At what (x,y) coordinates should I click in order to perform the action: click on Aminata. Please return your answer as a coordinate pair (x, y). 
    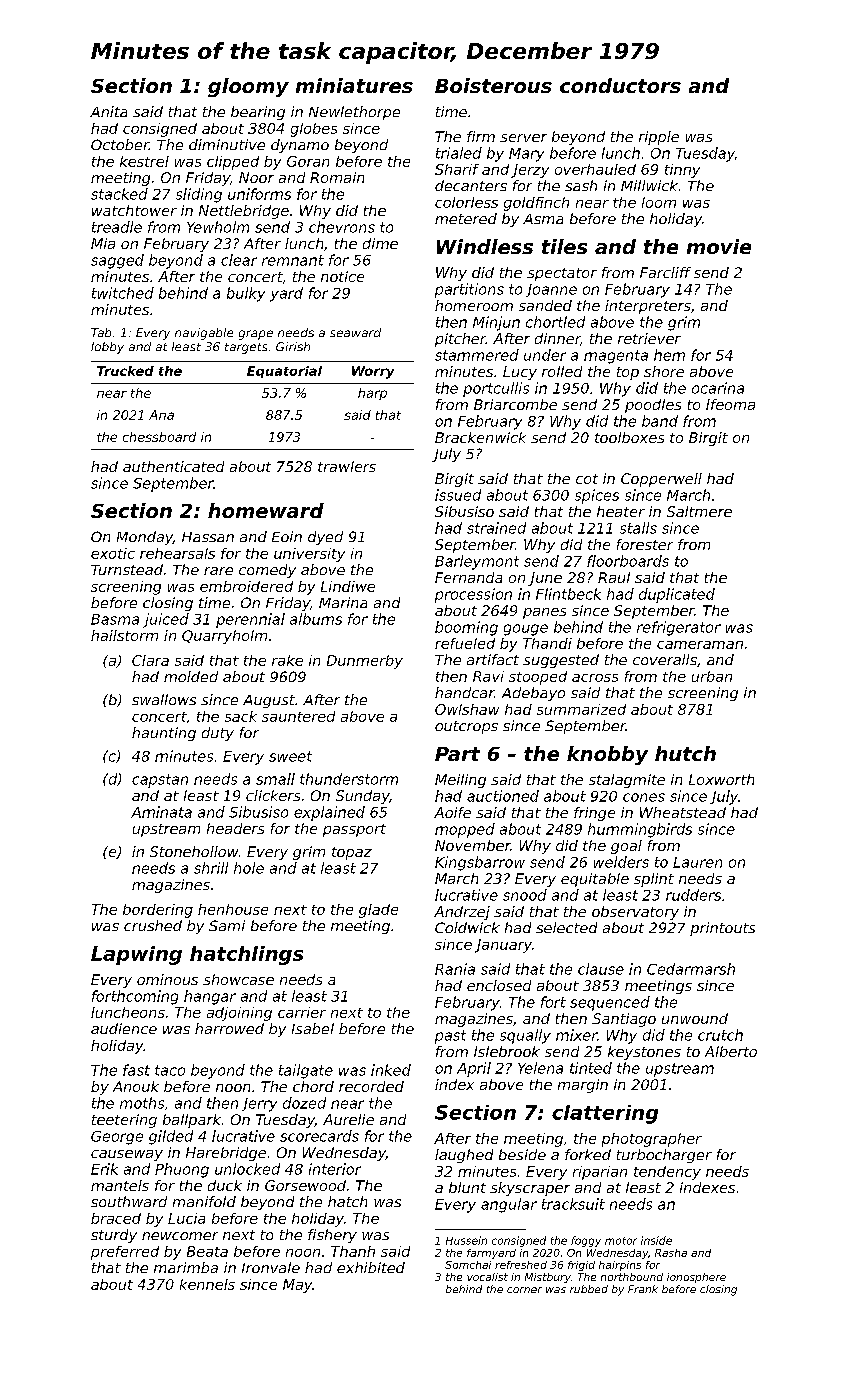
    Looking at the image, I should click on (161, 812).
